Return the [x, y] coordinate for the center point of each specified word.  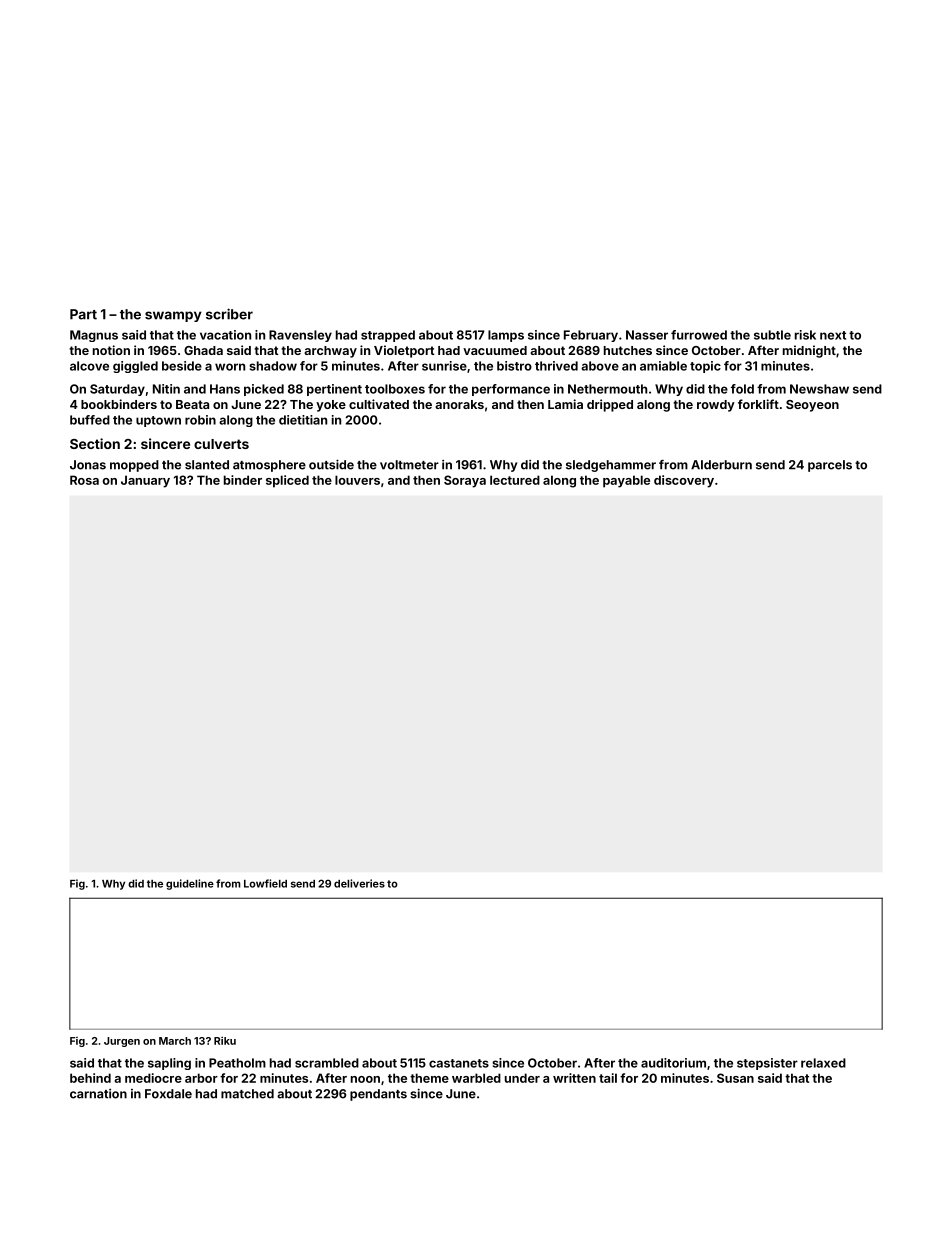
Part [83, 314]
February [591, 336]
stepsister [767, 1064]
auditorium [673, 1063]
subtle [772, 335]
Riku [225, 1040]
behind [90, 1078]
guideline [190, 884]
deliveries [359, 883]
